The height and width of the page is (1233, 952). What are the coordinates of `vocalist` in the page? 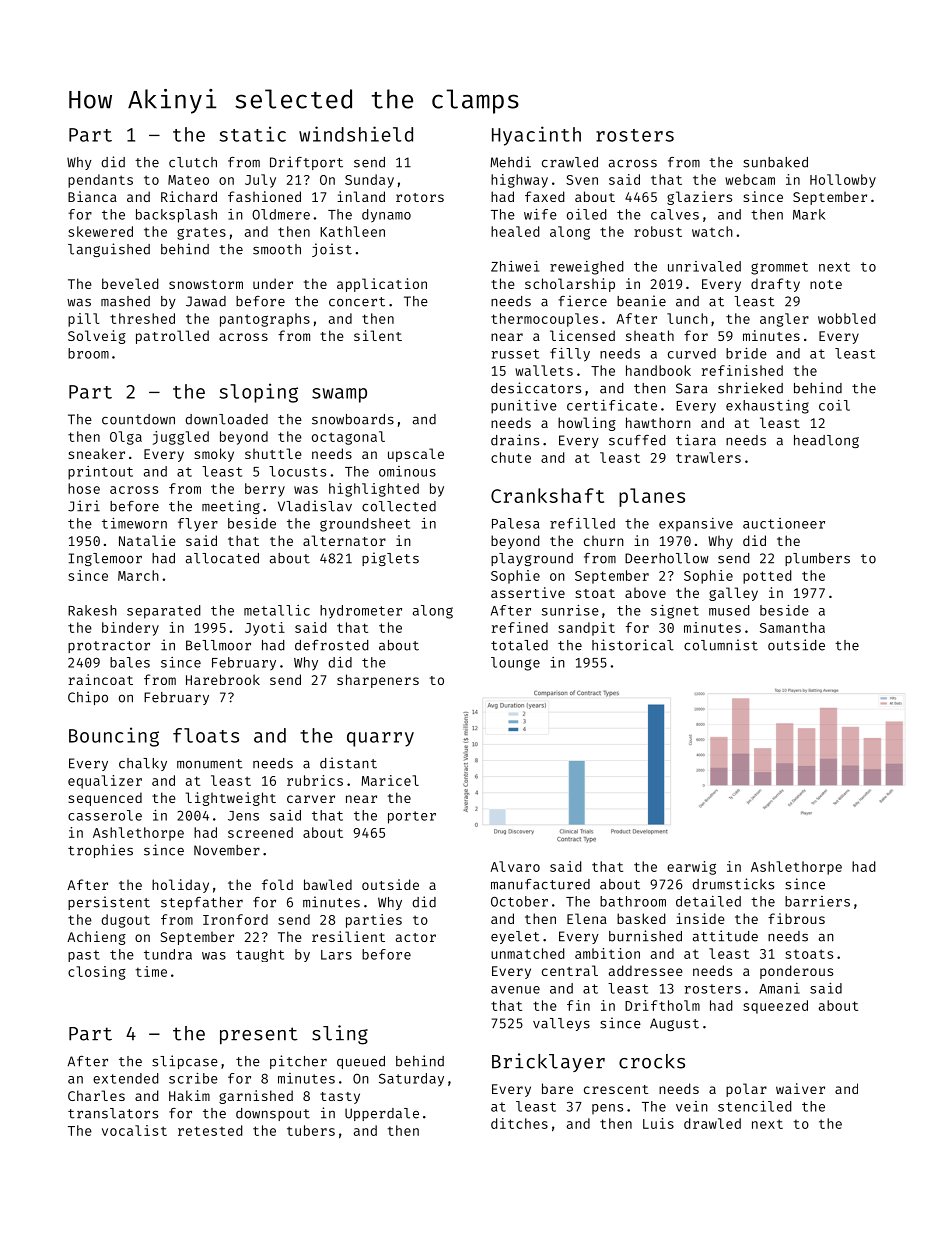 It's located at (134, 1130).
